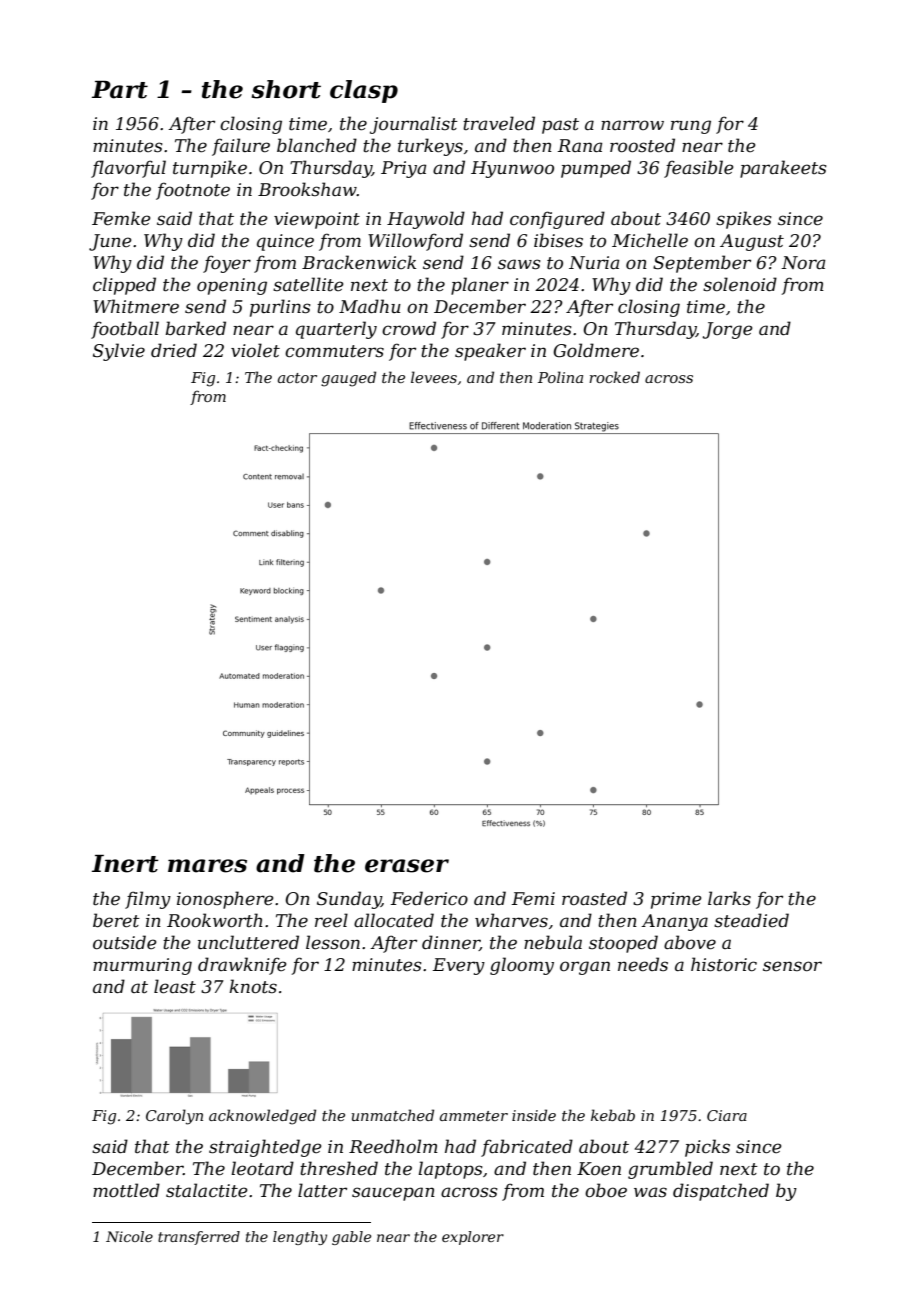  Describe the element at coordinates (691, 127) in the image. I see `rung` at that location.
